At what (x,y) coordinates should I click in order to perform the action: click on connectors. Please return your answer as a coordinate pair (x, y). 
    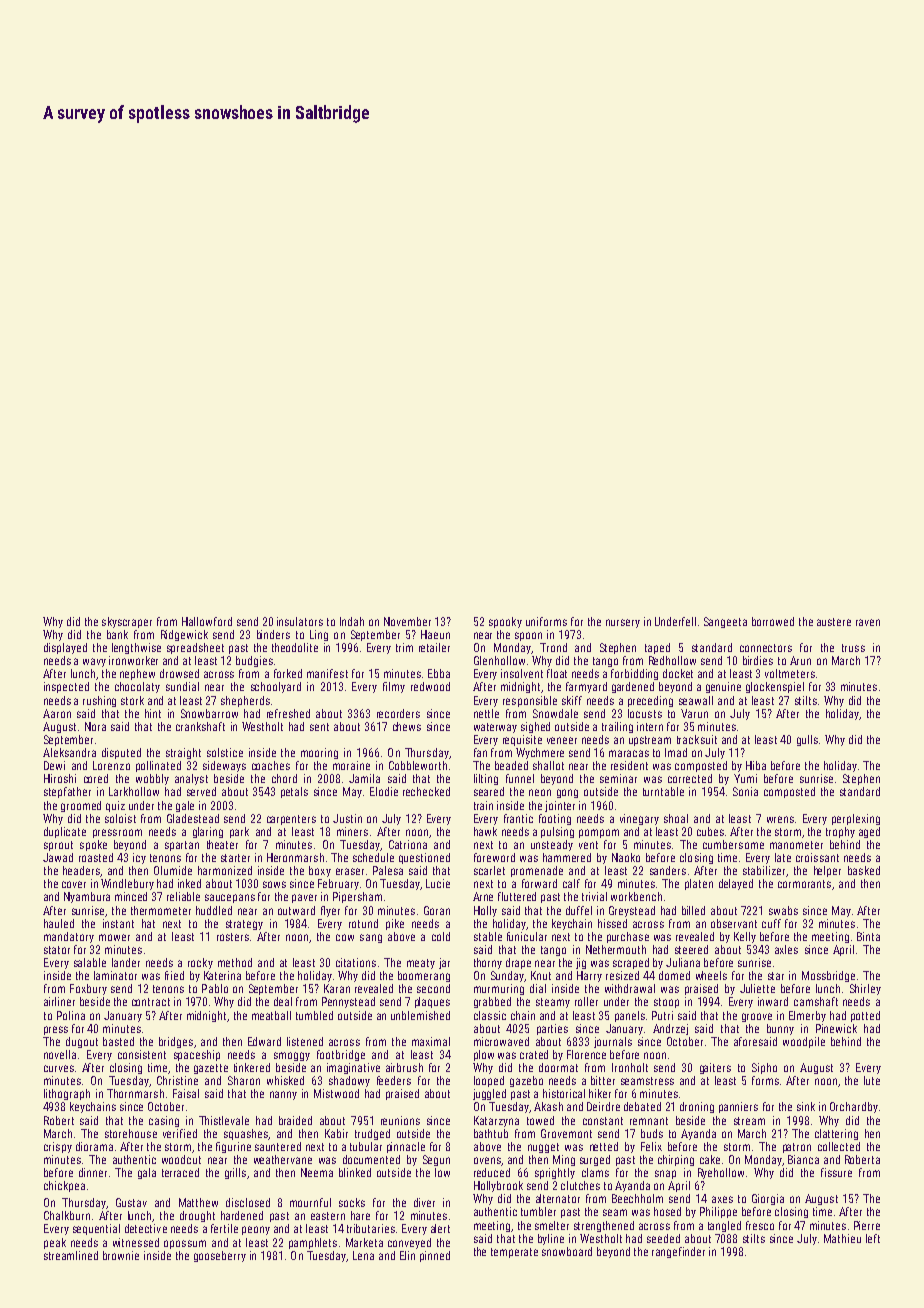
    Looking at the image, I should click on (766, 648).
